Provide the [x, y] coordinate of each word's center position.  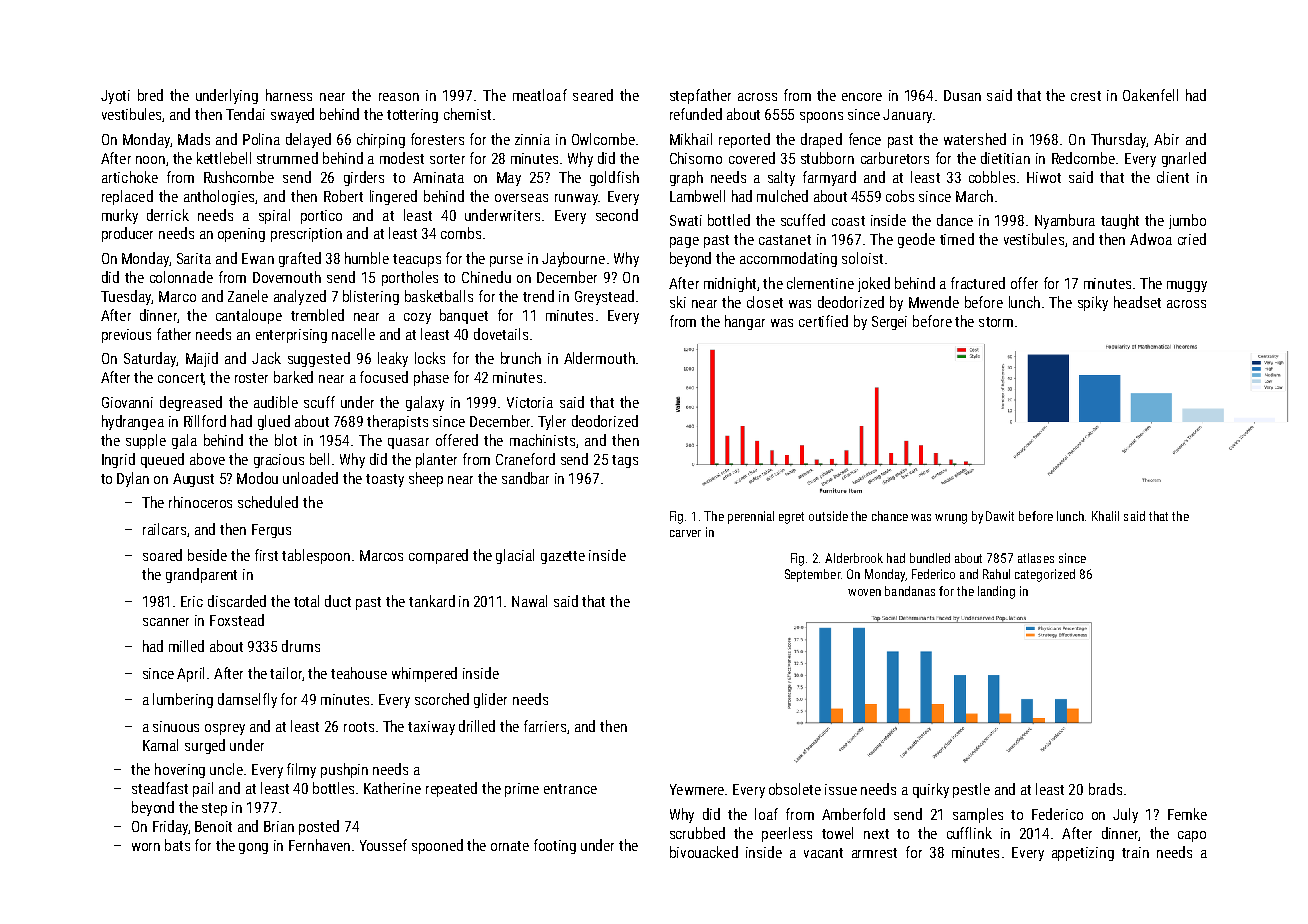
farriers [546, 727]
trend [538, 296]
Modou [257, 478]
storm [996, 322]
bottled [729, 220]
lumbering [183, 700]
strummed [287, 158]
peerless [787, 834]
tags [625, 461]
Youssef [383, 845]
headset [1137, 302]
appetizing [1083, 854]
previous [126, 336]
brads [1105, 789]
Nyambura [1065, 221]
